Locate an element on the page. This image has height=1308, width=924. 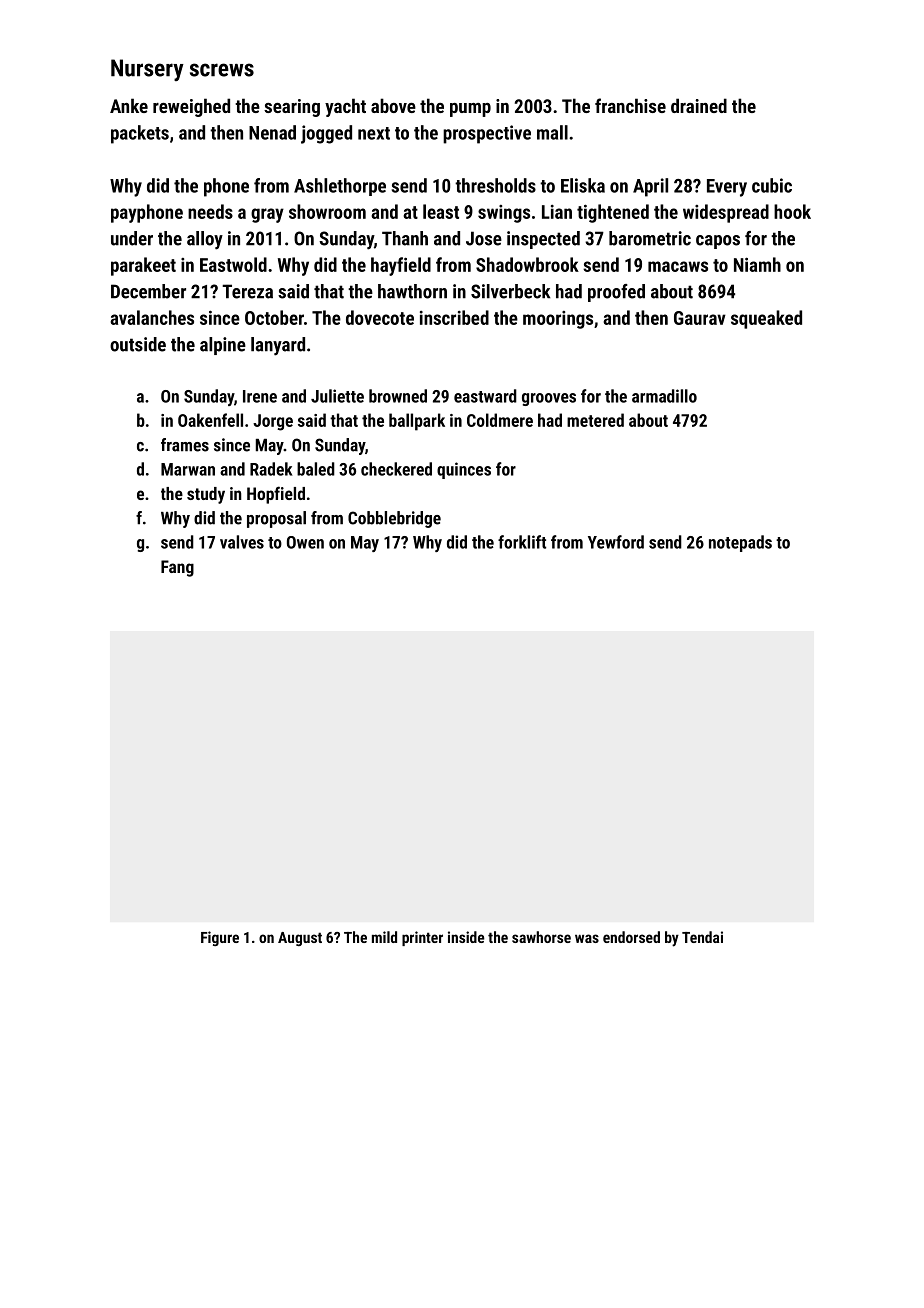
Irene is located at coordinates (260, 396).
